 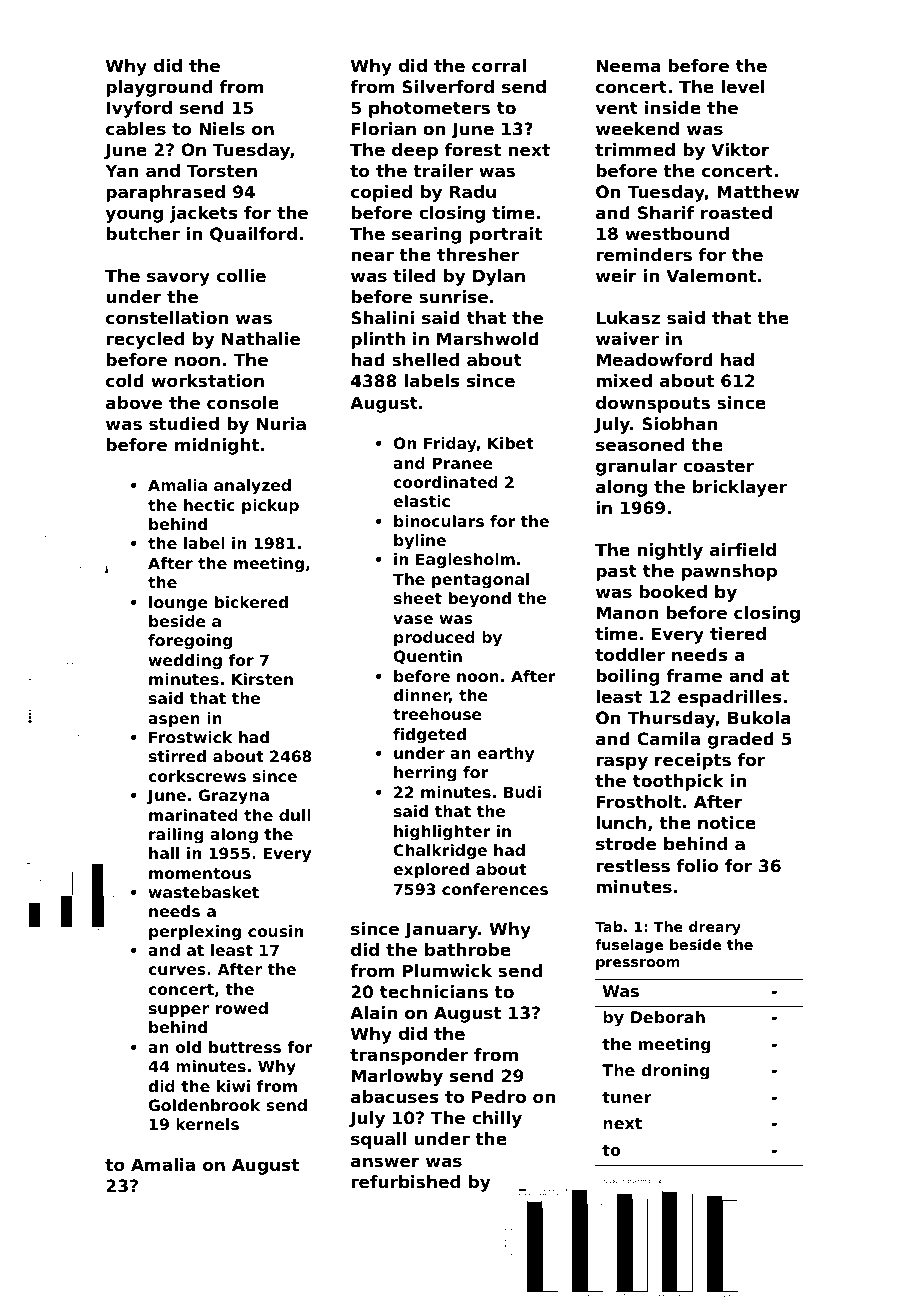 I want to click on kernels, so click(x=207, y=1124).
